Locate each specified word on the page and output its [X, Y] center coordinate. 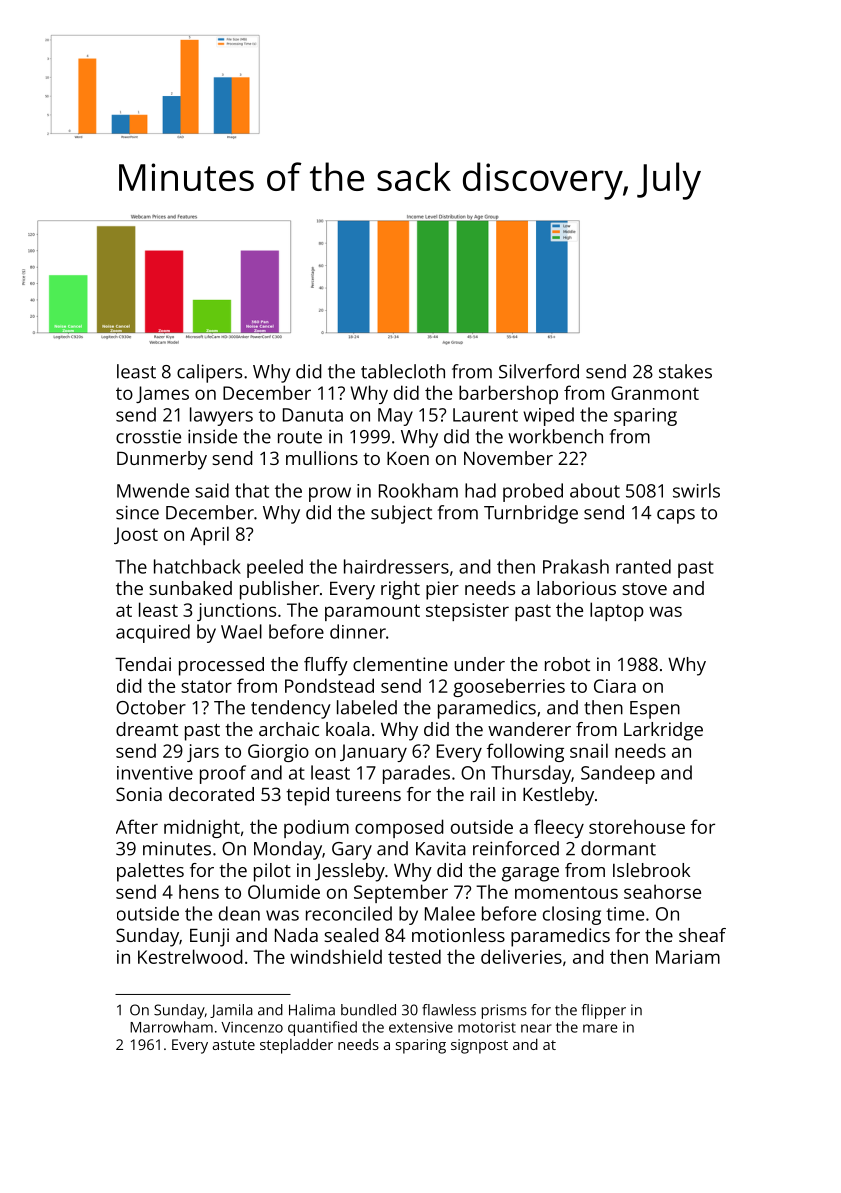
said [212, 490]
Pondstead [329, 685]
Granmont [655, 393]
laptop [617, 611]
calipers [209, 373]
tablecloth [403, 371]
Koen [408, 458]
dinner [358, 631]
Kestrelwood [190, 956]
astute [234, 1045]
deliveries [521, 956]
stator [206, 686]
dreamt [147, 729]
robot [567, 664]
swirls [696, 490]
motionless [458, 935]
